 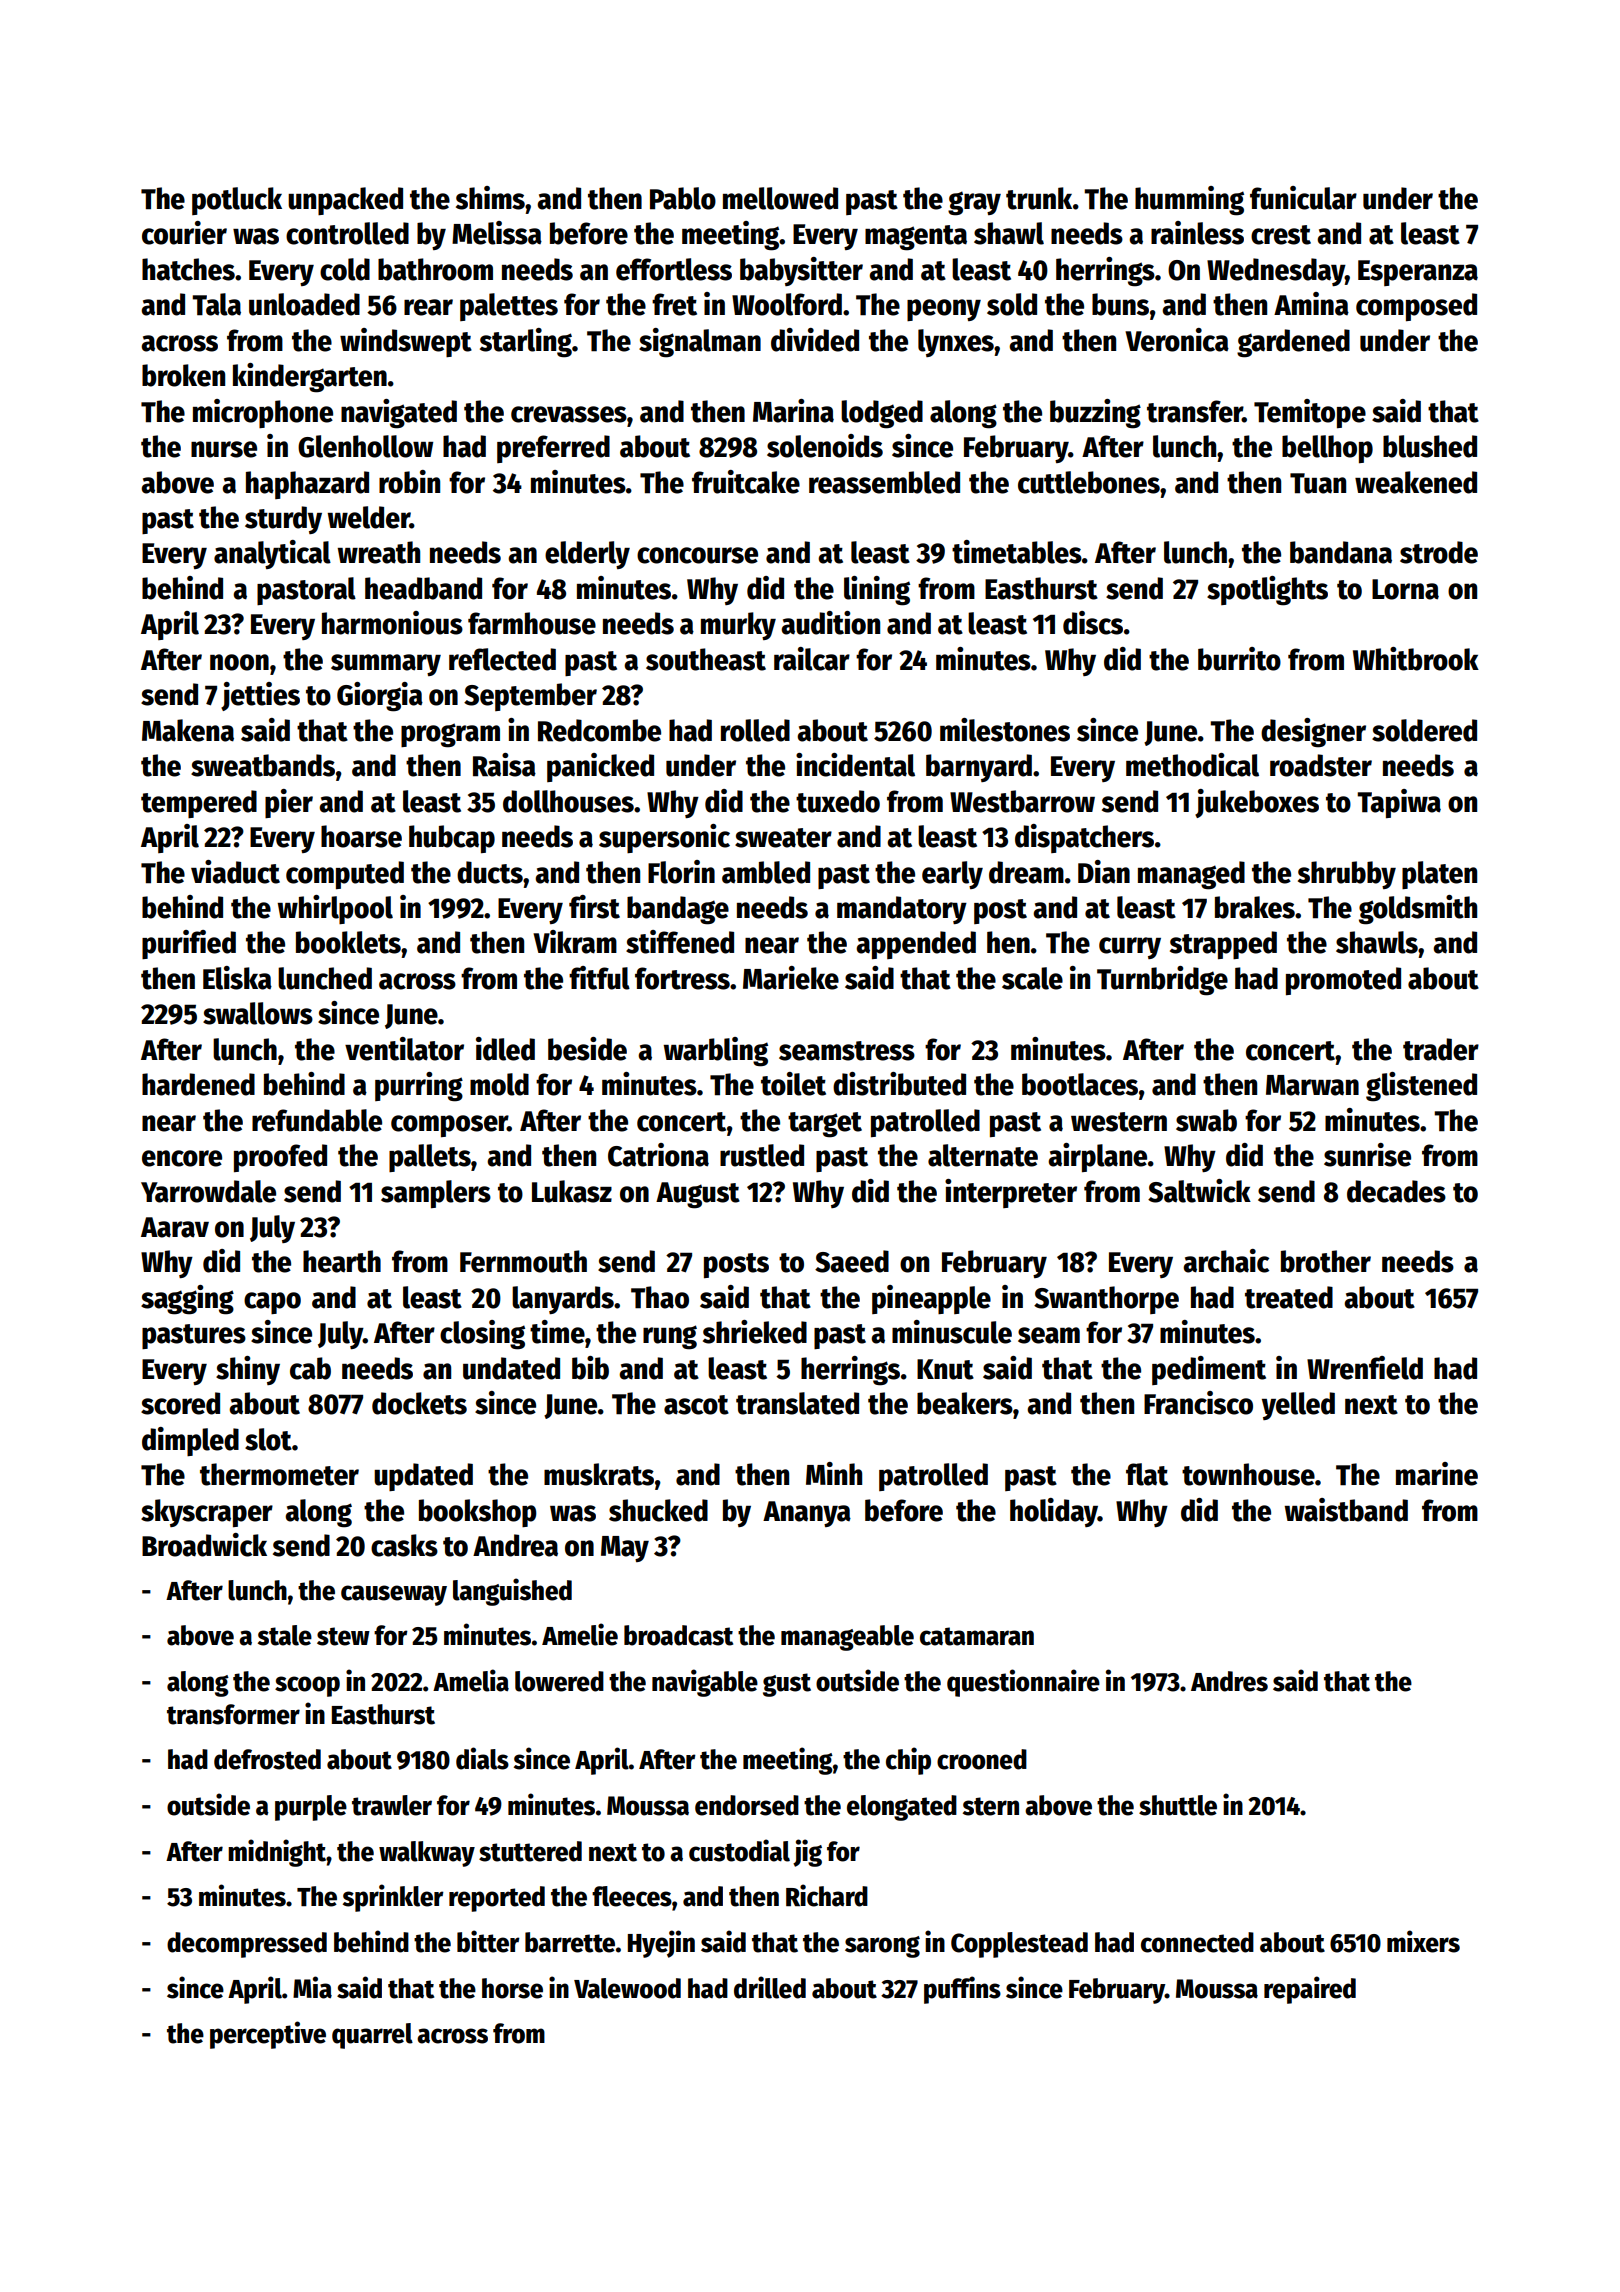 What do you see at coordinates (207, 1513) in the page?
I see `skyscraper` at bounding box center [207, 1513].
